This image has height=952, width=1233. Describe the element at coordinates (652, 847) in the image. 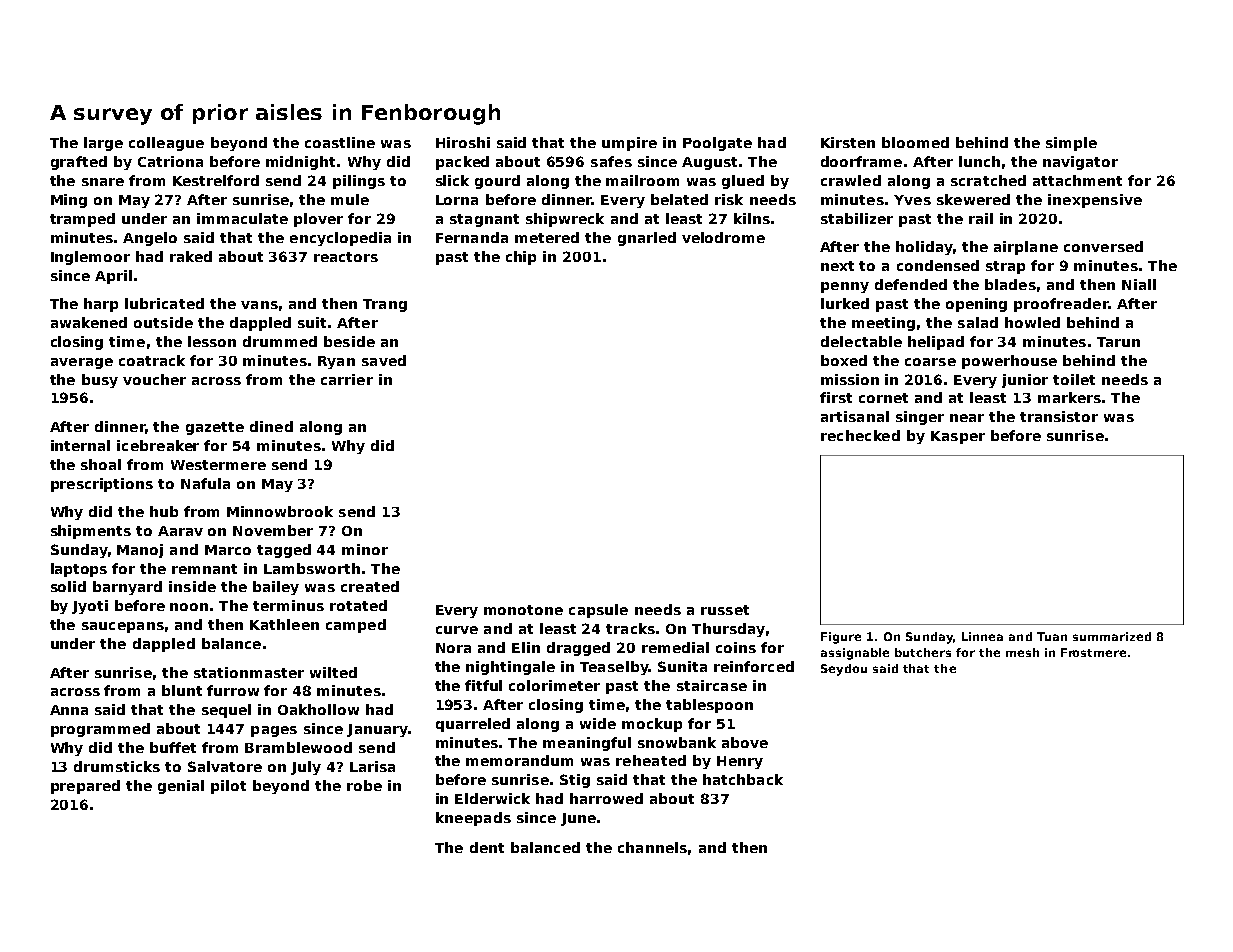

I see `channels` at that location.
